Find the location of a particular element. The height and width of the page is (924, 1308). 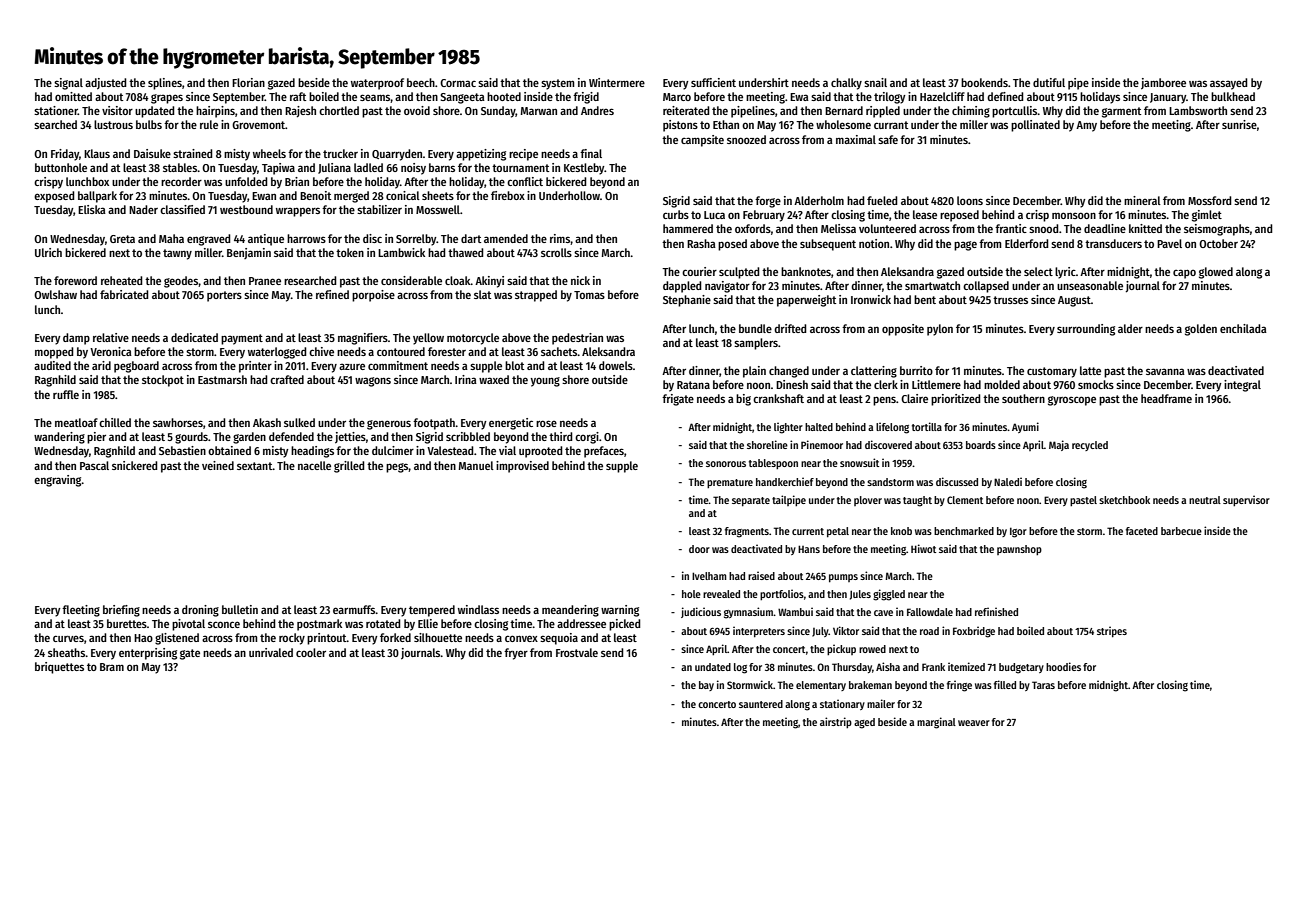

Florian is located at coordinates (248, 82).
